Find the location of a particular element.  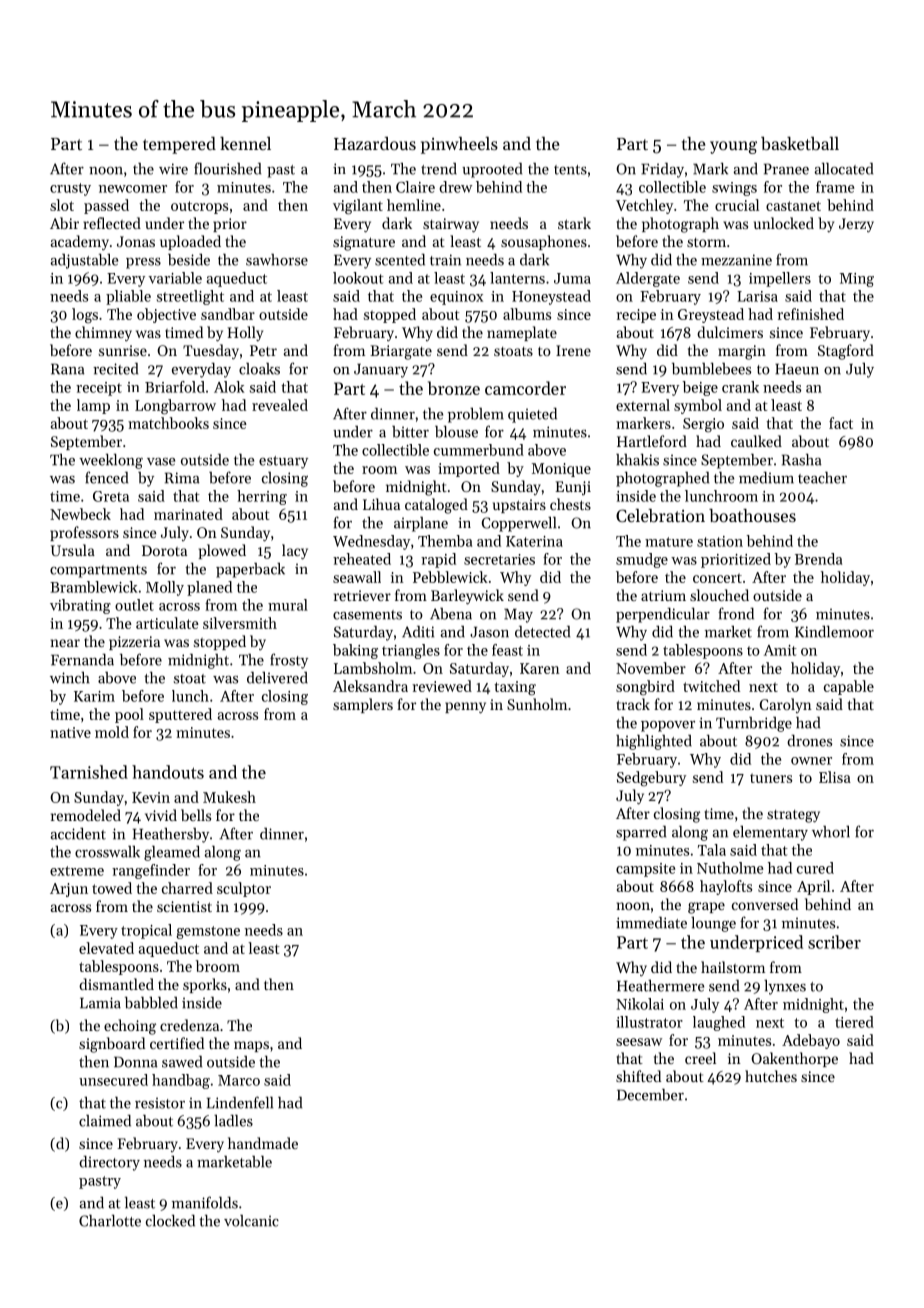

outlet is located at coordinates (134, 605).
